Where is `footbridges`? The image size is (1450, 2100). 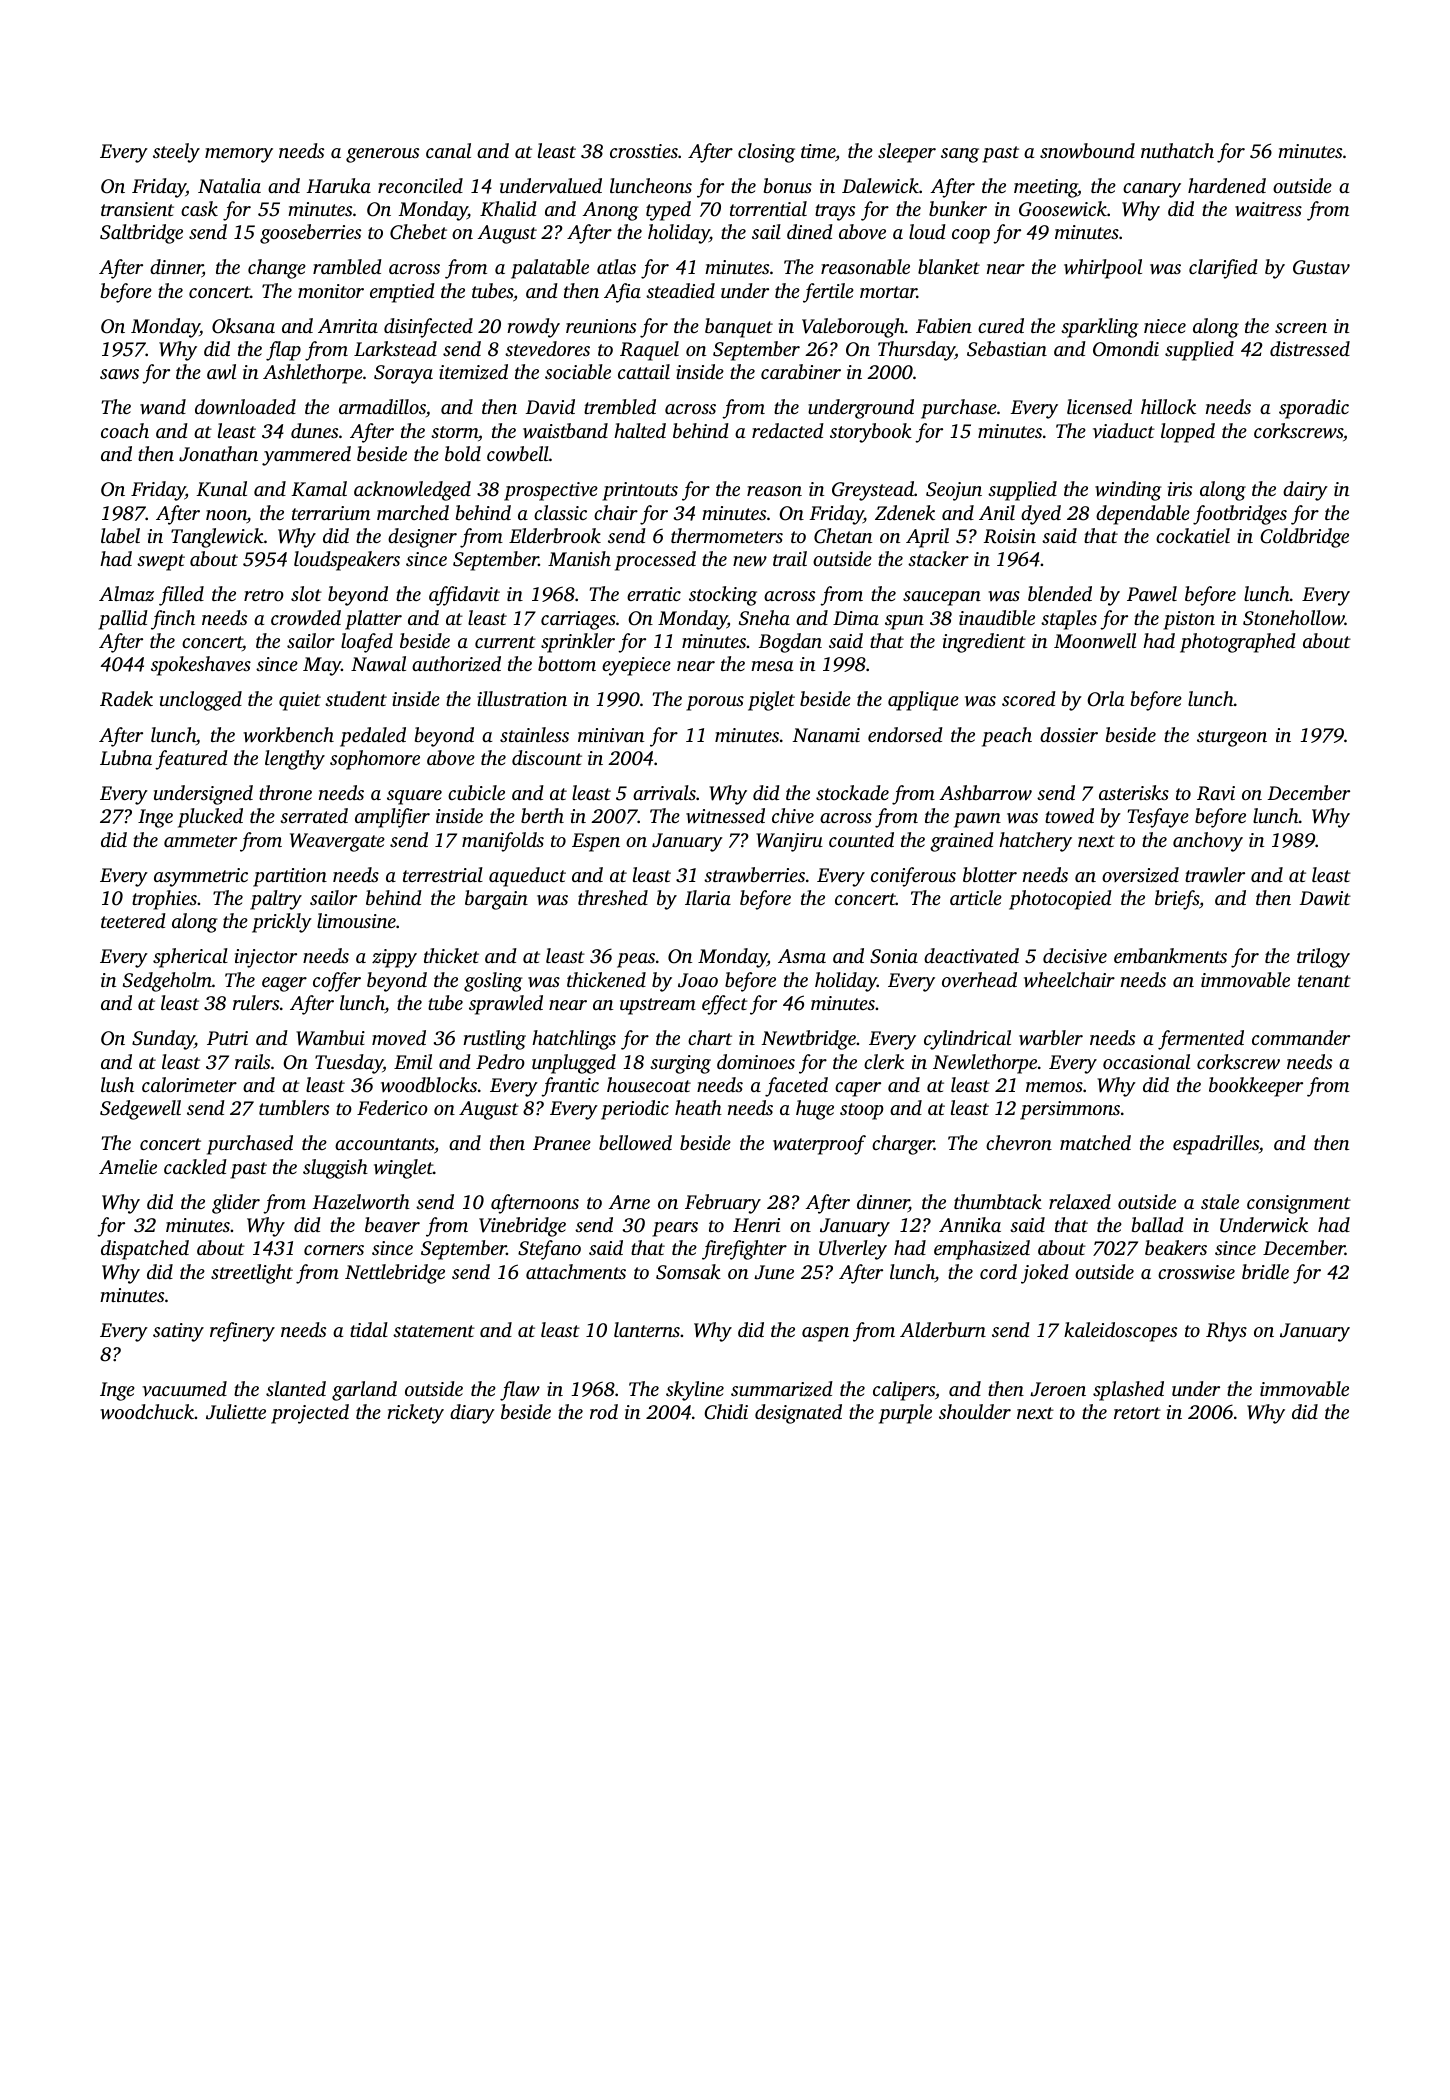
footbridges is located at coordinates (1240, 515).
